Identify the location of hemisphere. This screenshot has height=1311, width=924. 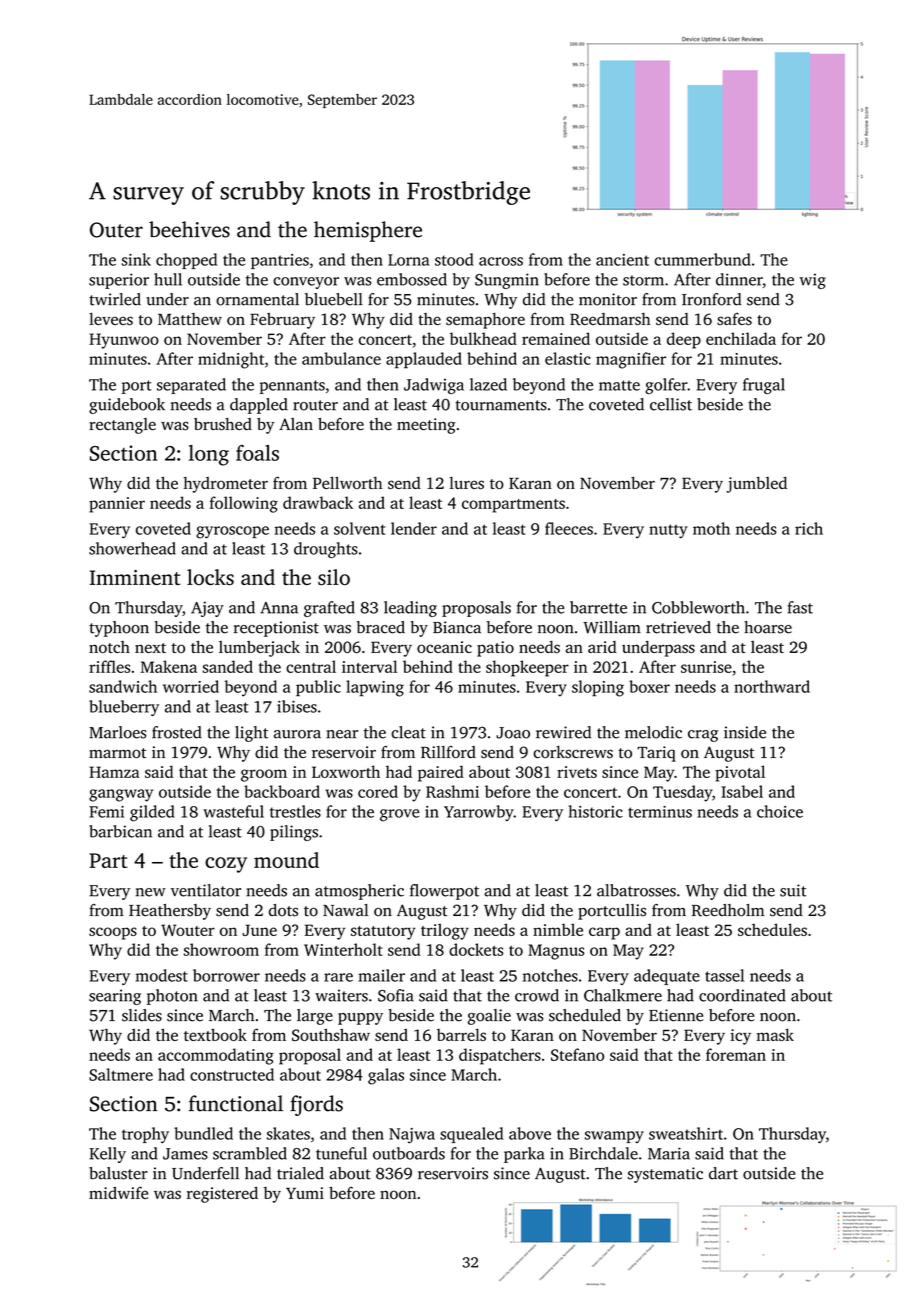
(368, 231).
